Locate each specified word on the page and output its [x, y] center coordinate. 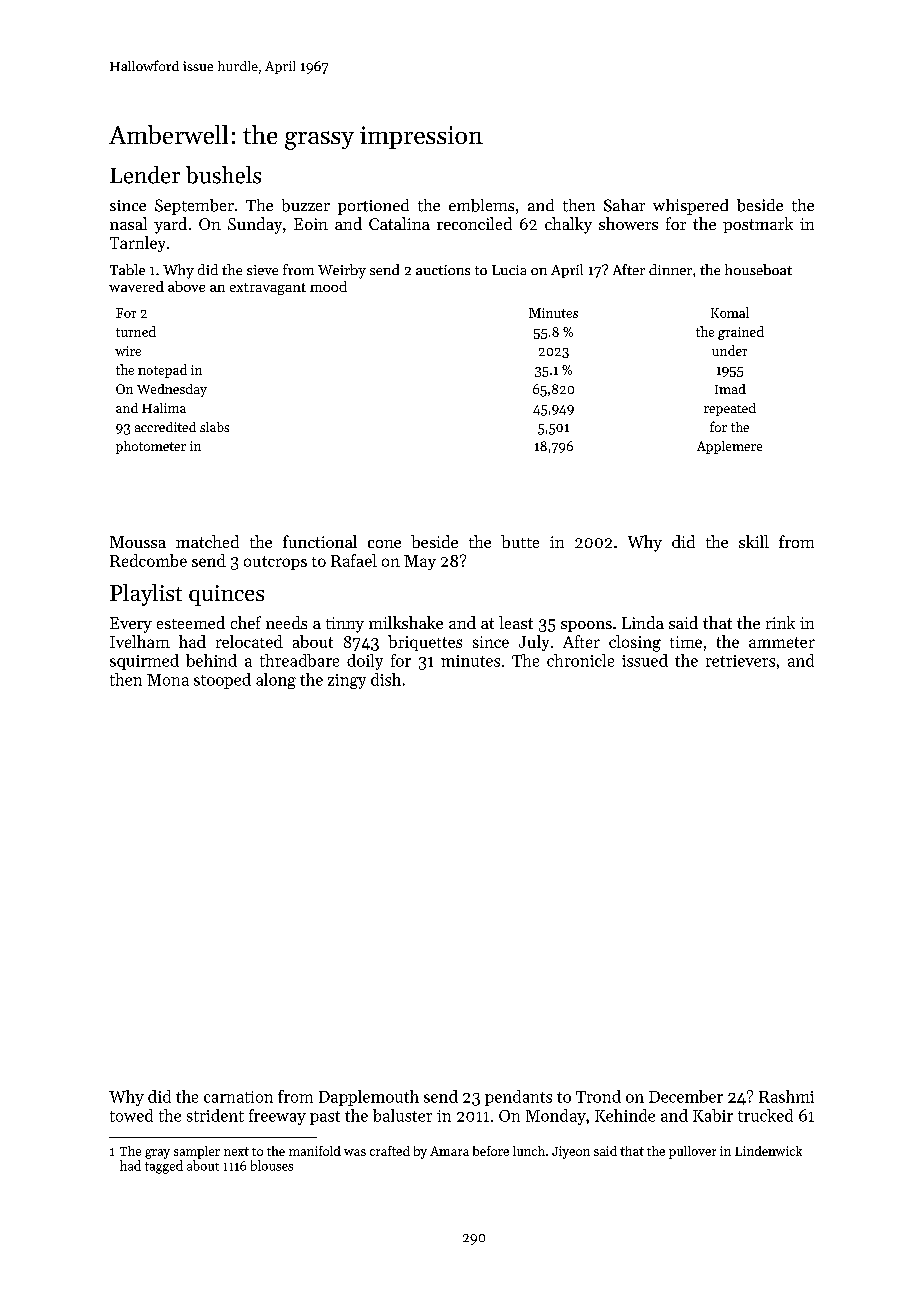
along [276, 681]
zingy [347, 681]
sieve [262, 270]
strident [215, 1115]
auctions [443, 270]
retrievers [740, 661]
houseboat [758, 269]
